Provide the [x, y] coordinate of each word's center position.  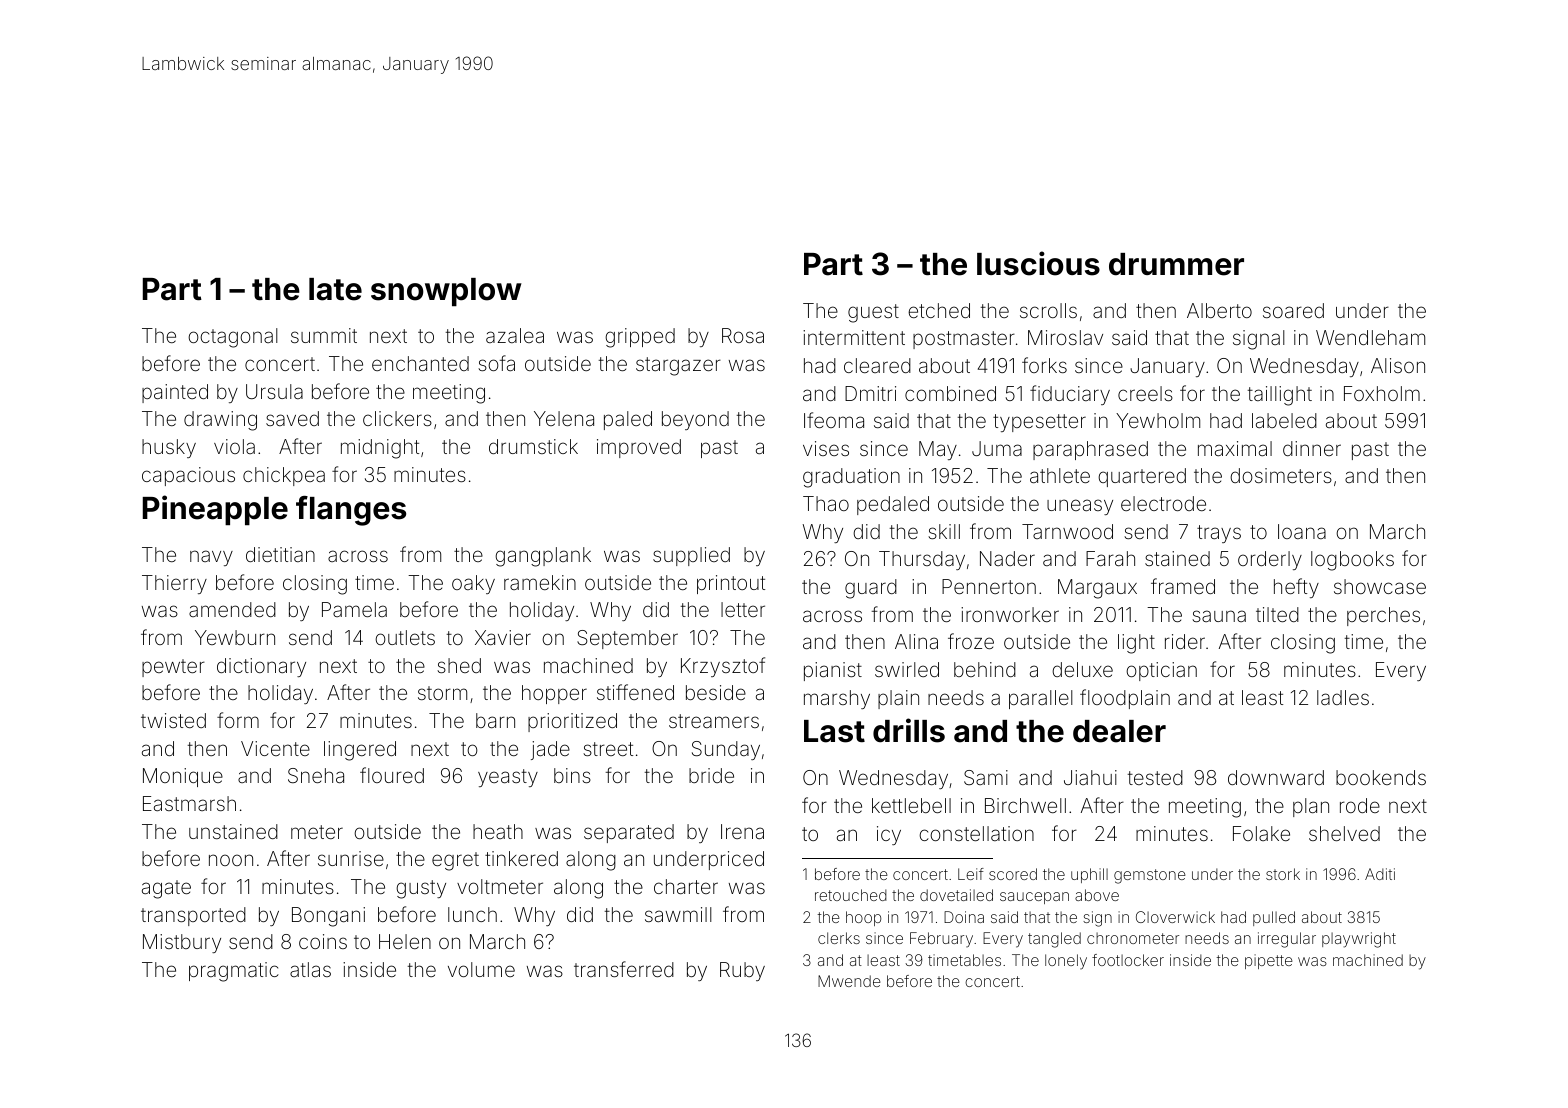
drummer [1176, 264]
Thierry [174, 584]
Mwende [849, 981]
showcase [1380, 586]
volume [481, 969]
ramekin [540, 582]
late [335, 289]
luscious [1038, 263]
